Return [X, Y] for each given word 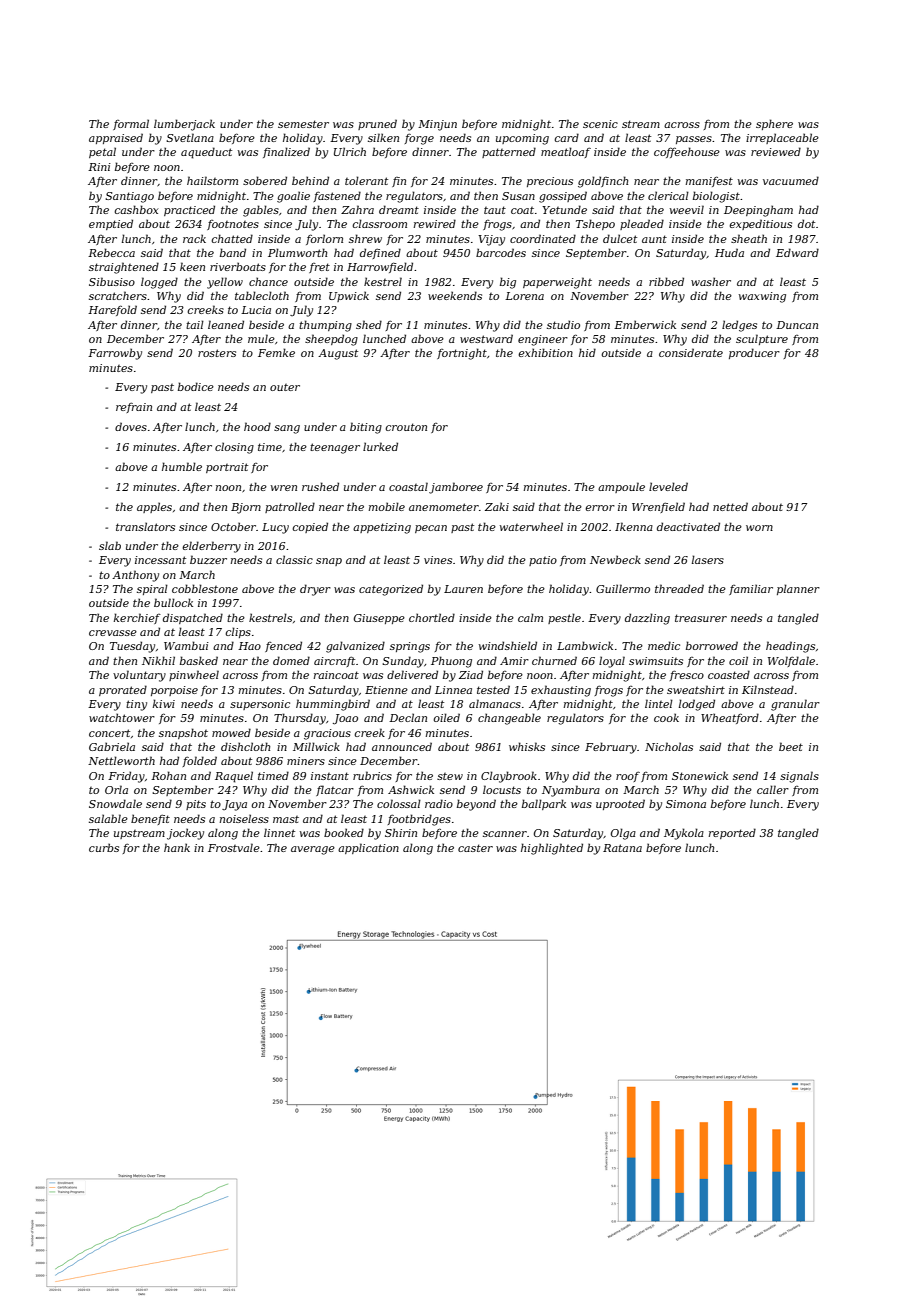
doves [131, 426]
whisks [527, 746]
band [233, 252]
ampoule [621, 487]
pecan [431, 529]
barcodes [501, 252]
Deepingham [758, 211]
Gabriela [112, 746]
